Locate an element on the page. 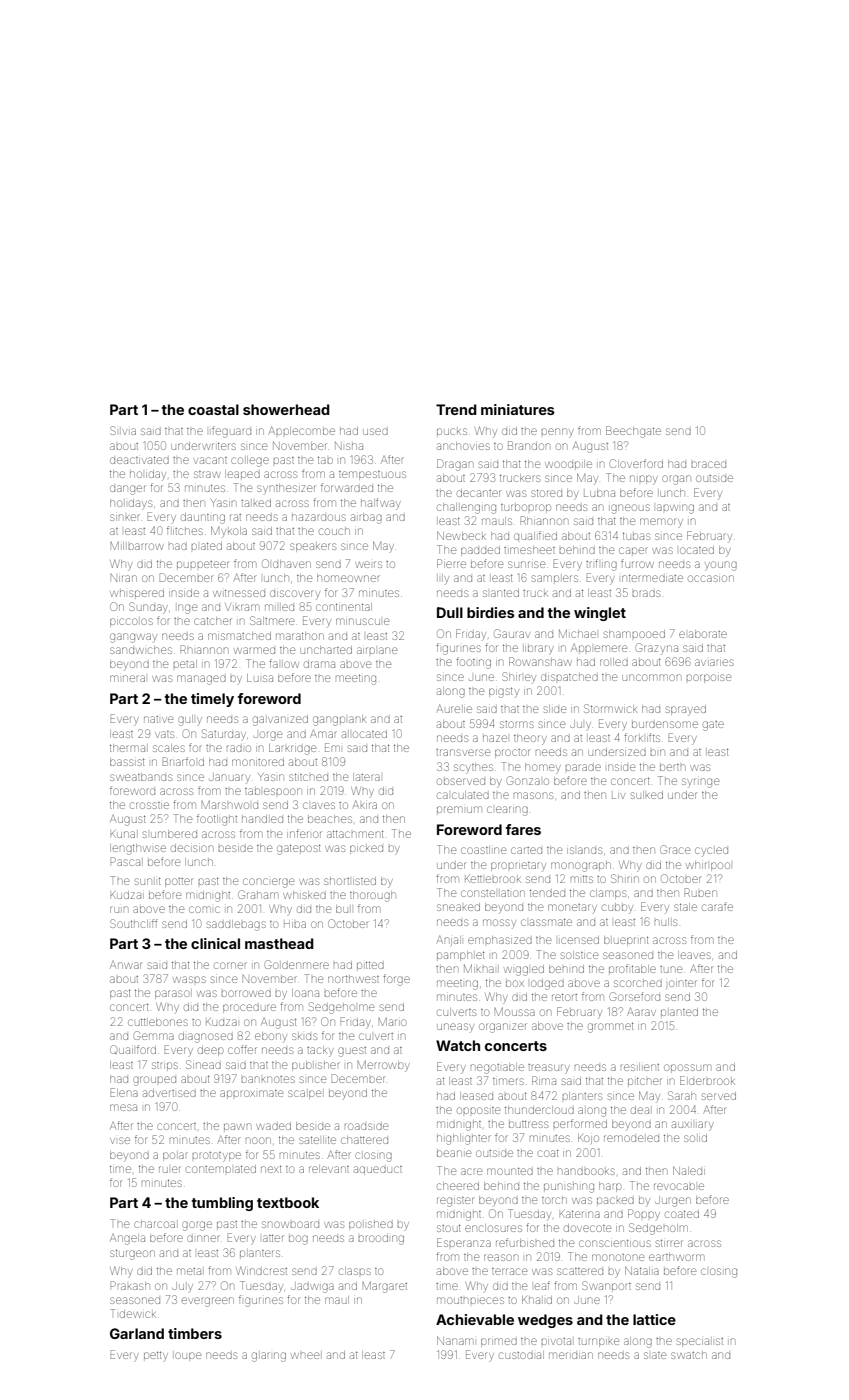  blueprint is located at coordinates (626, 941).
